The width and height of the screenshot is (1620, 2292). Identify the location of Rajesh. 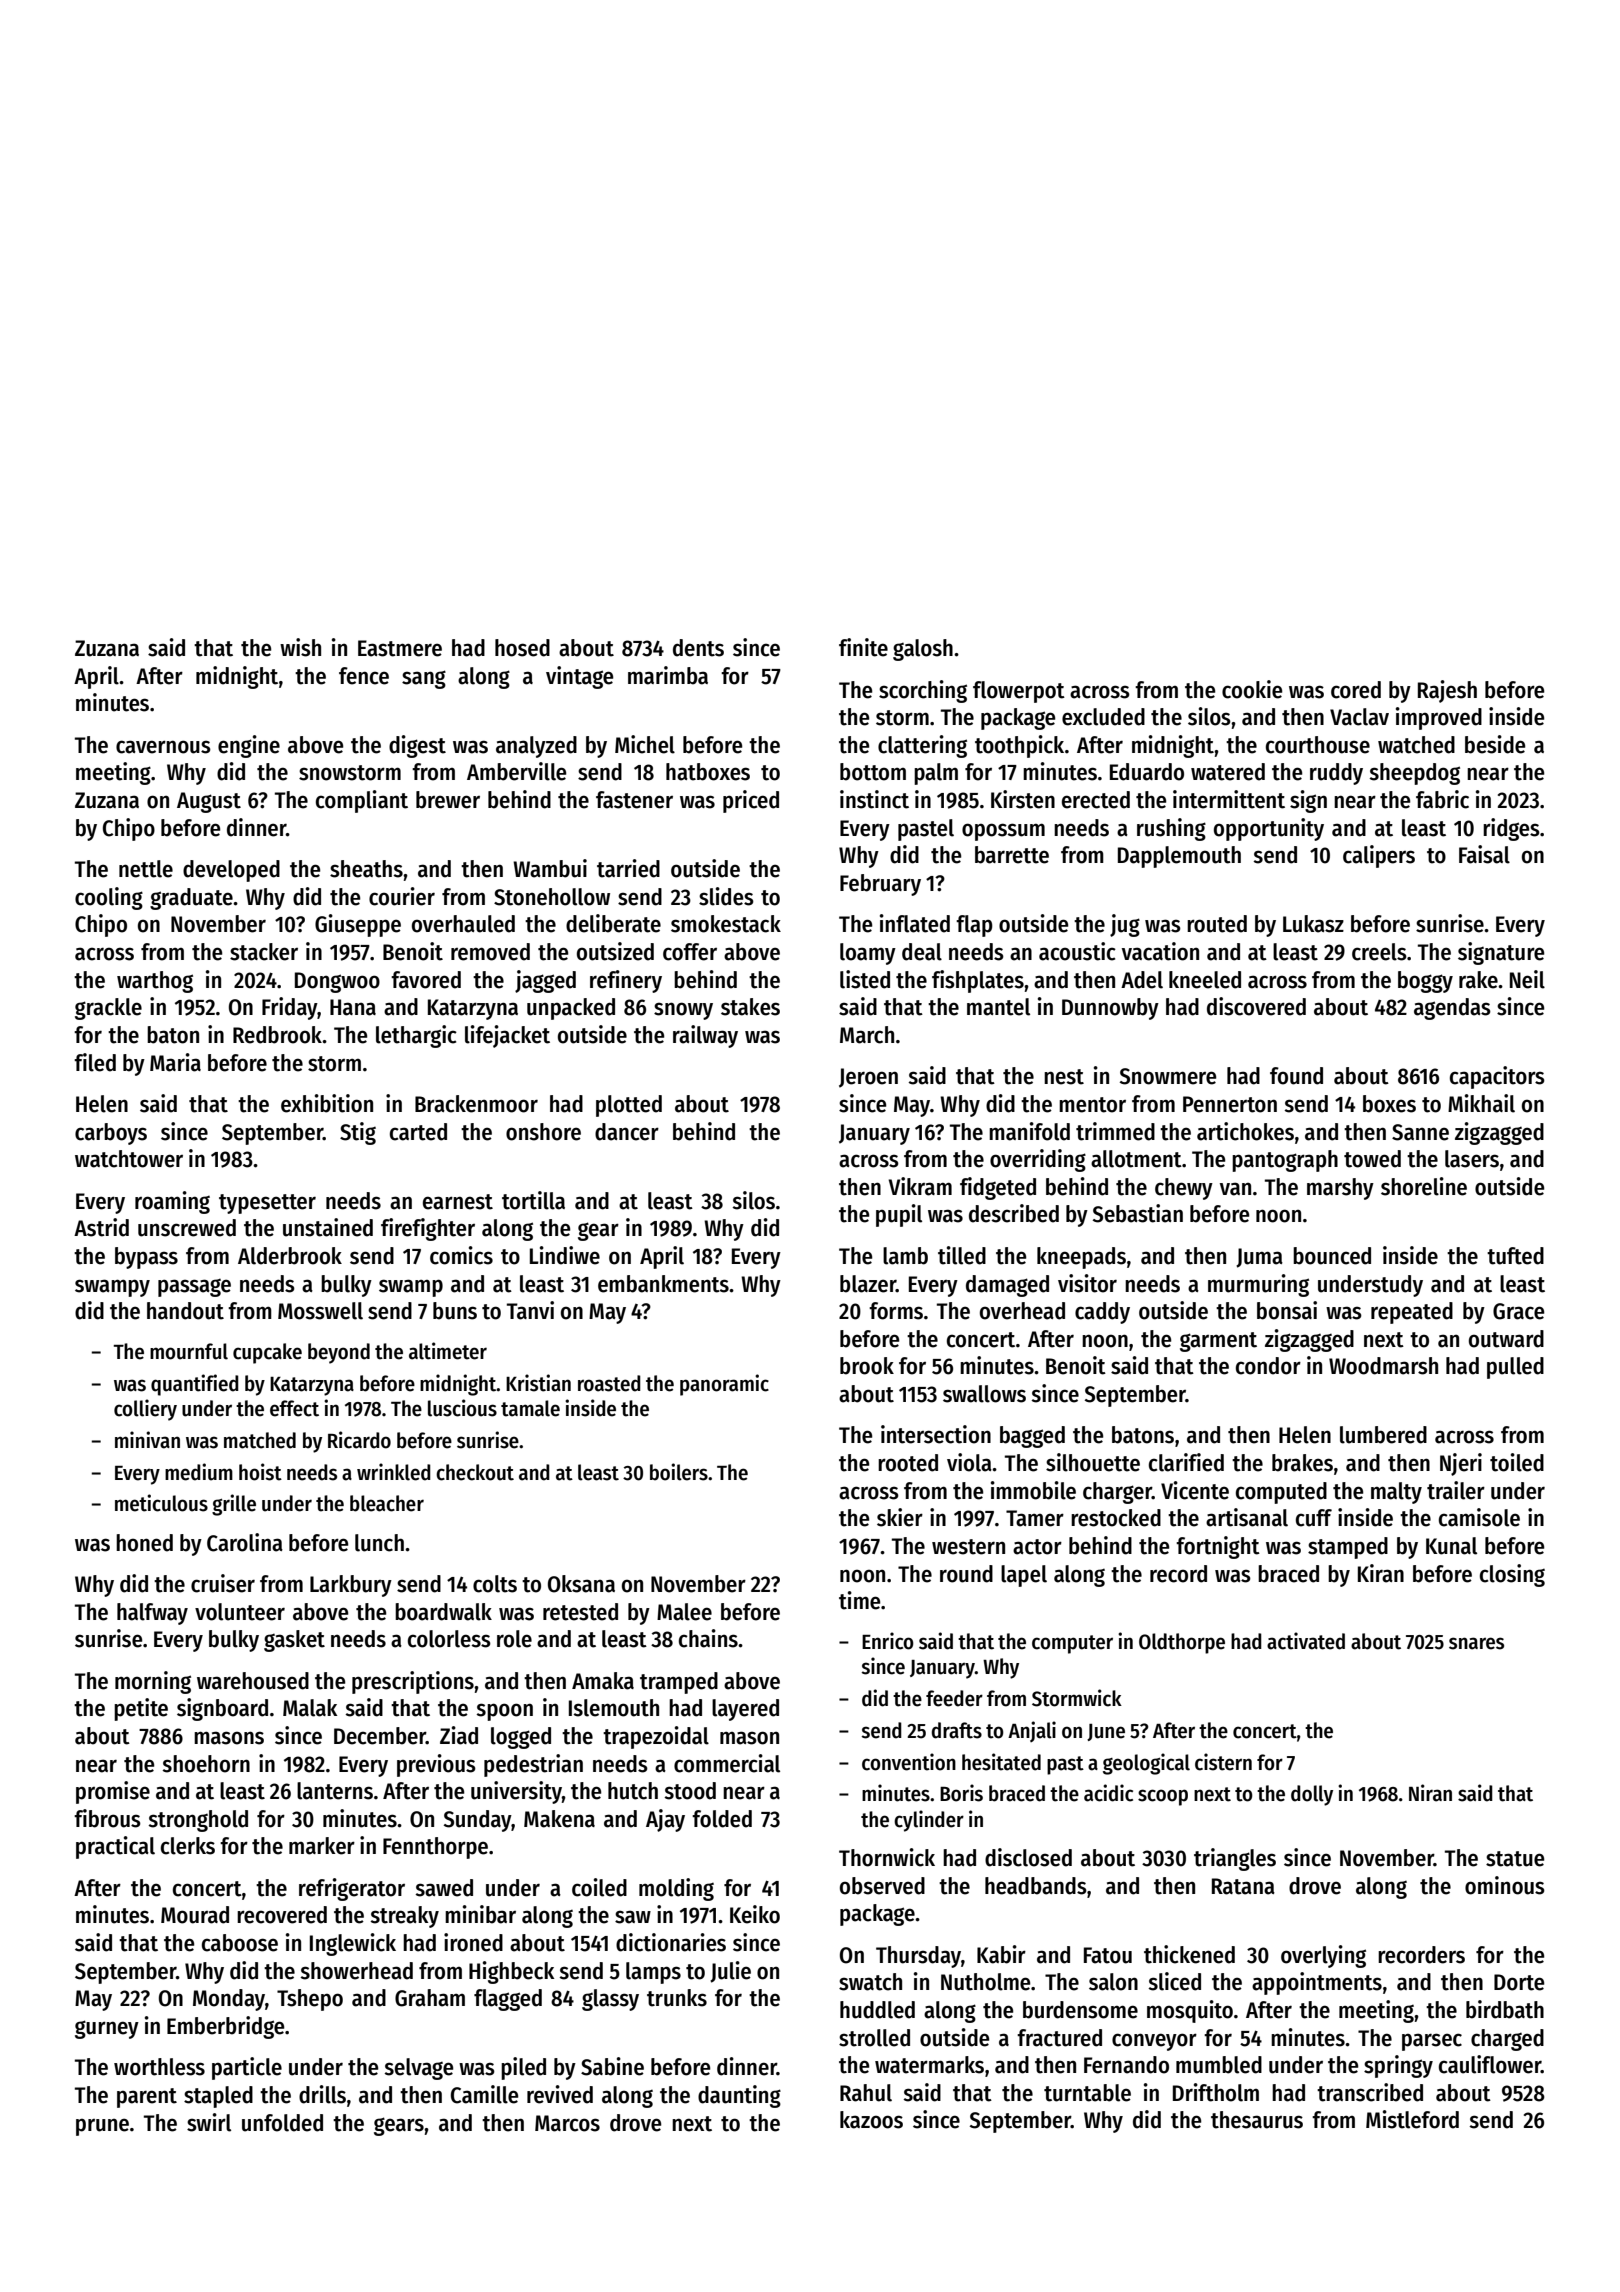
(1447, 691).
